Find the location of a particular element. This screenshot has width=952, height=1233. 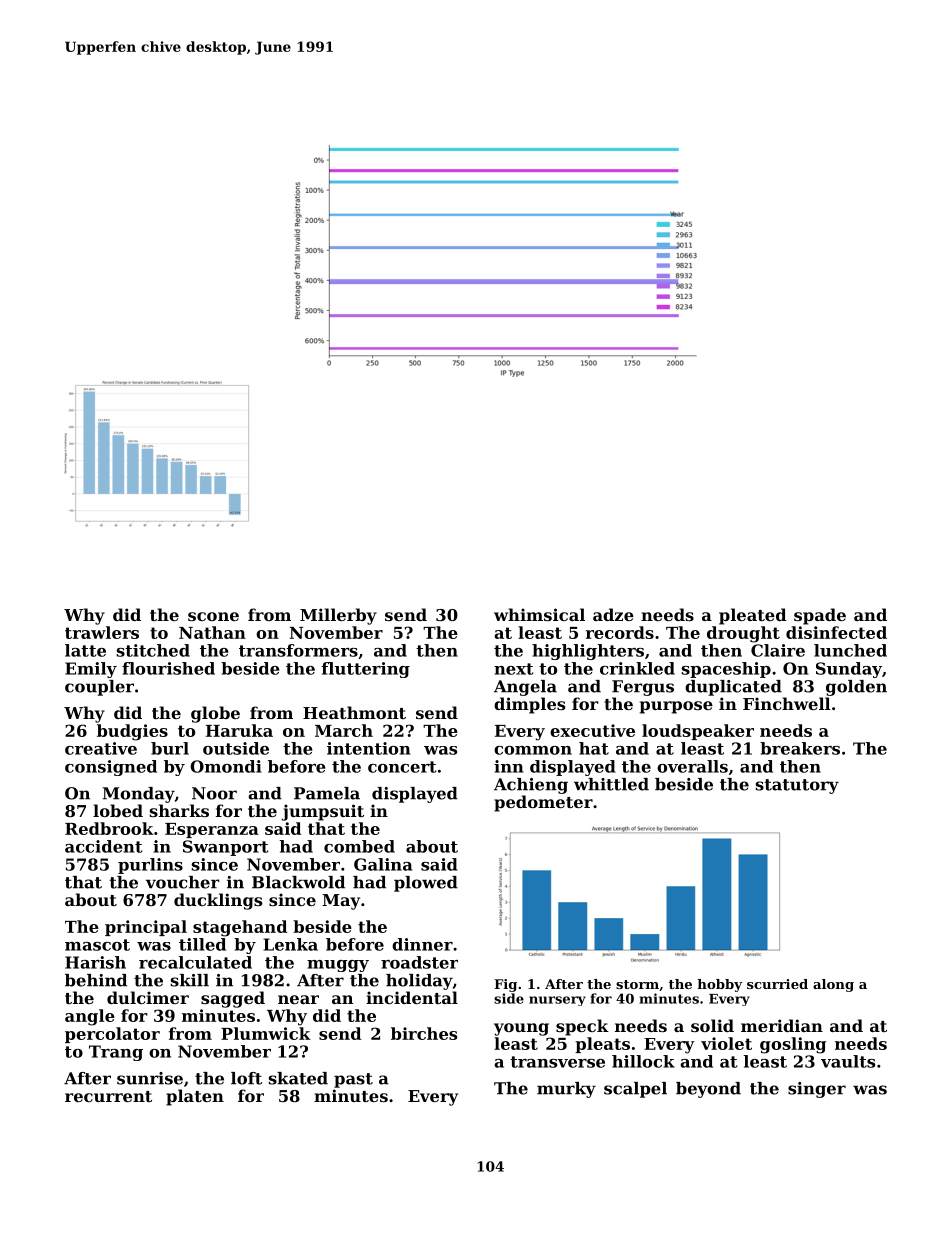

scone is located at coordinates (213, 616).
